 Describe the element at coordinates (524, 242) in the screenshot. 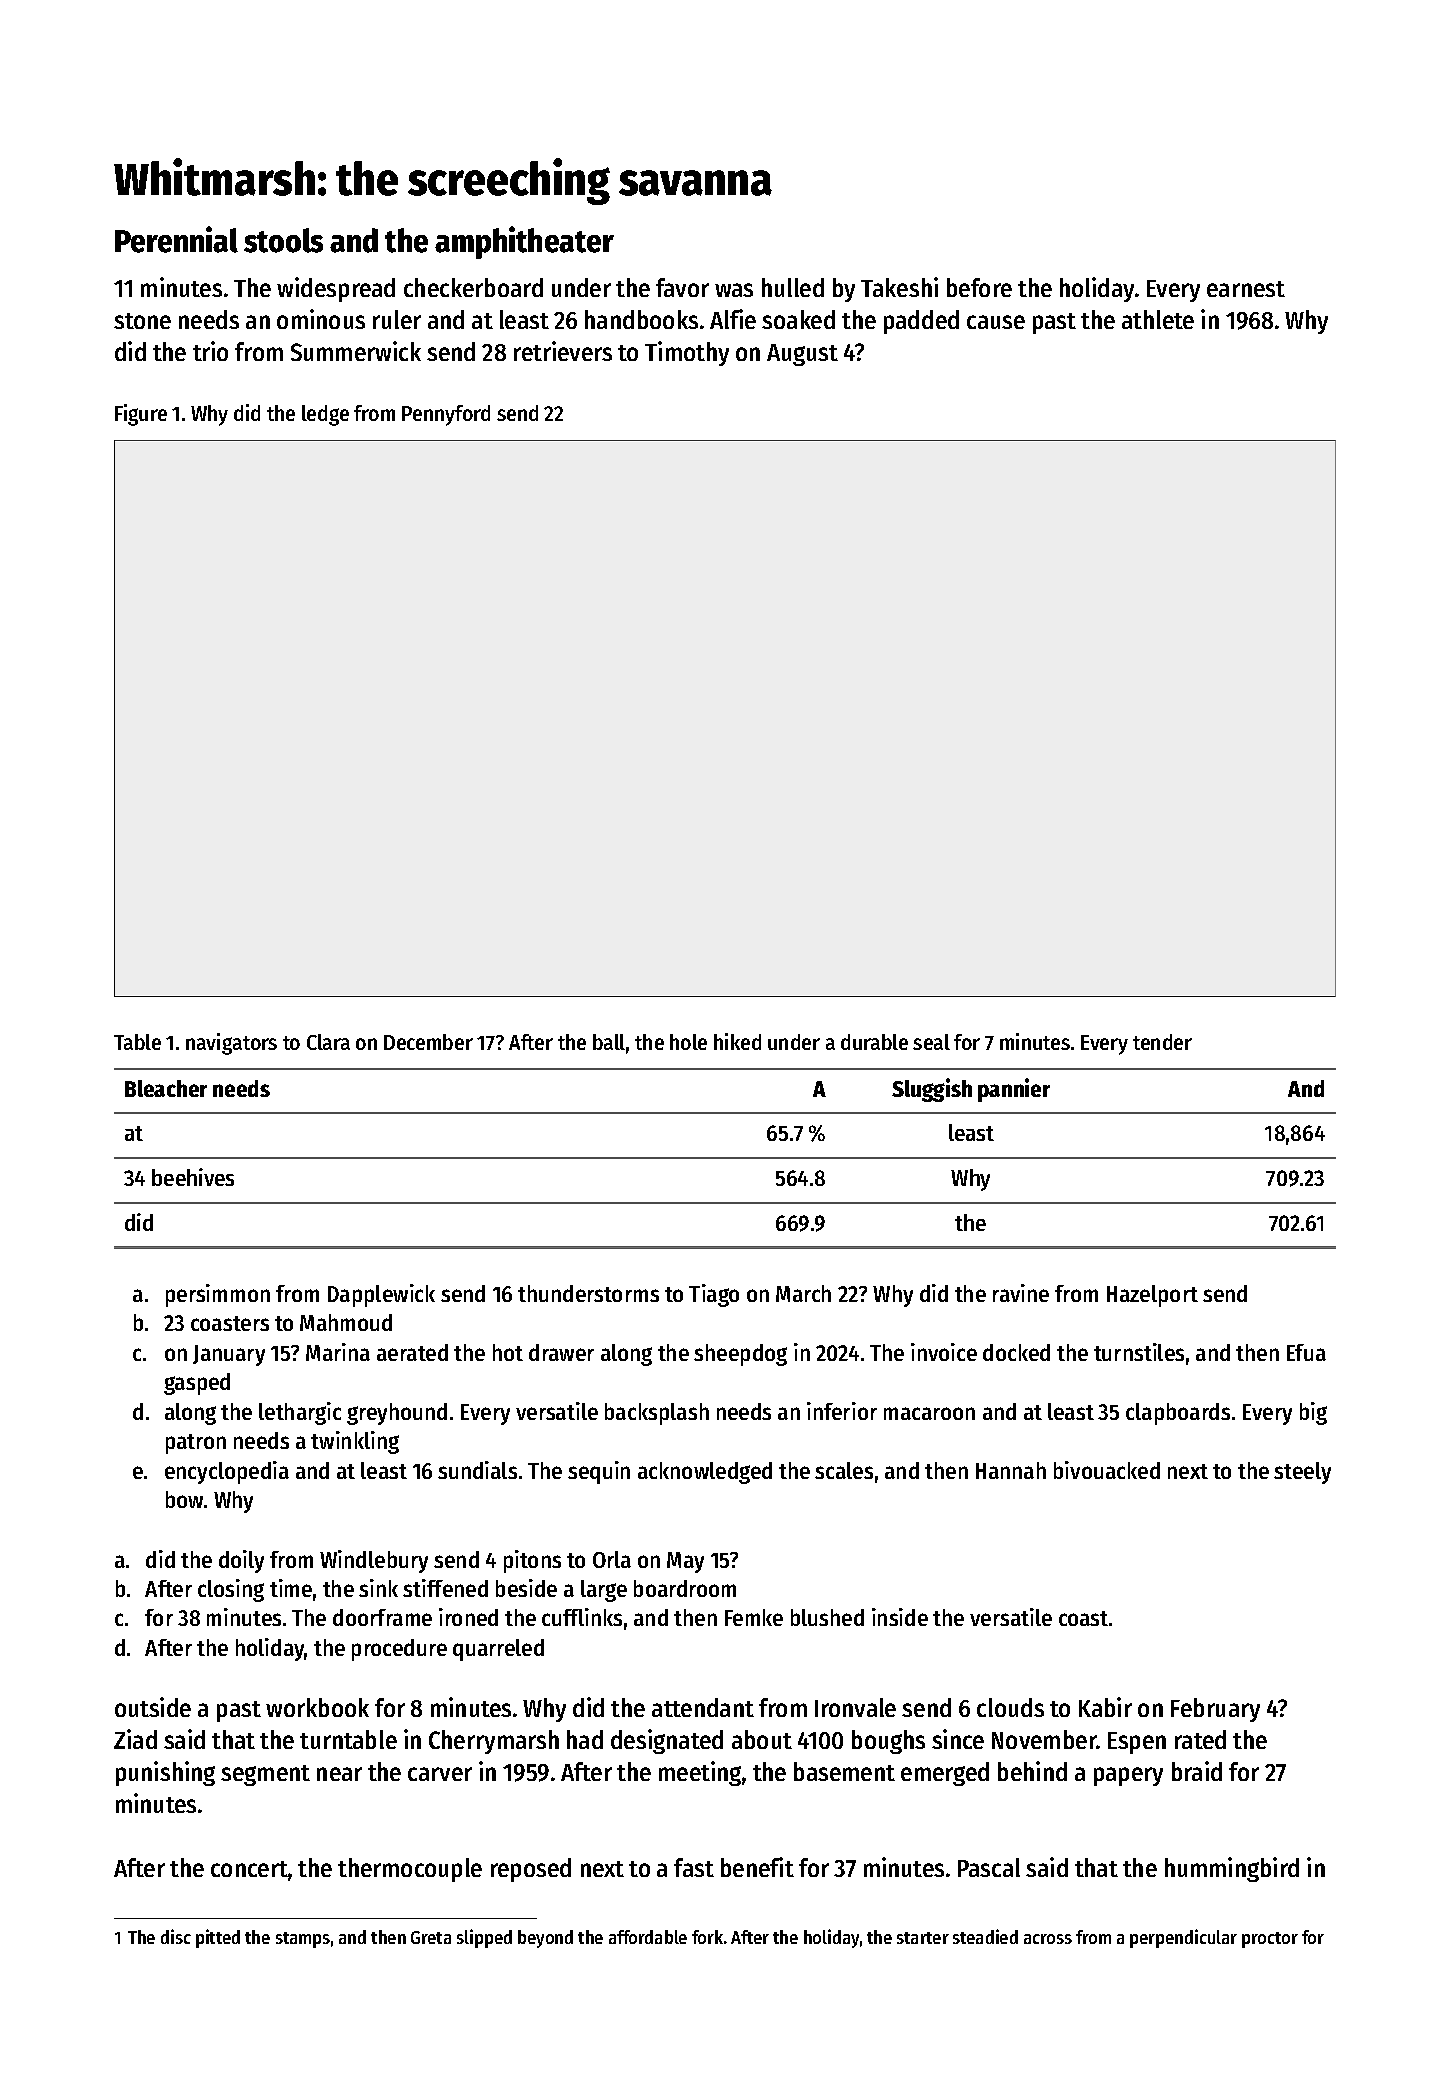

I see `amphitheater` at that location.
